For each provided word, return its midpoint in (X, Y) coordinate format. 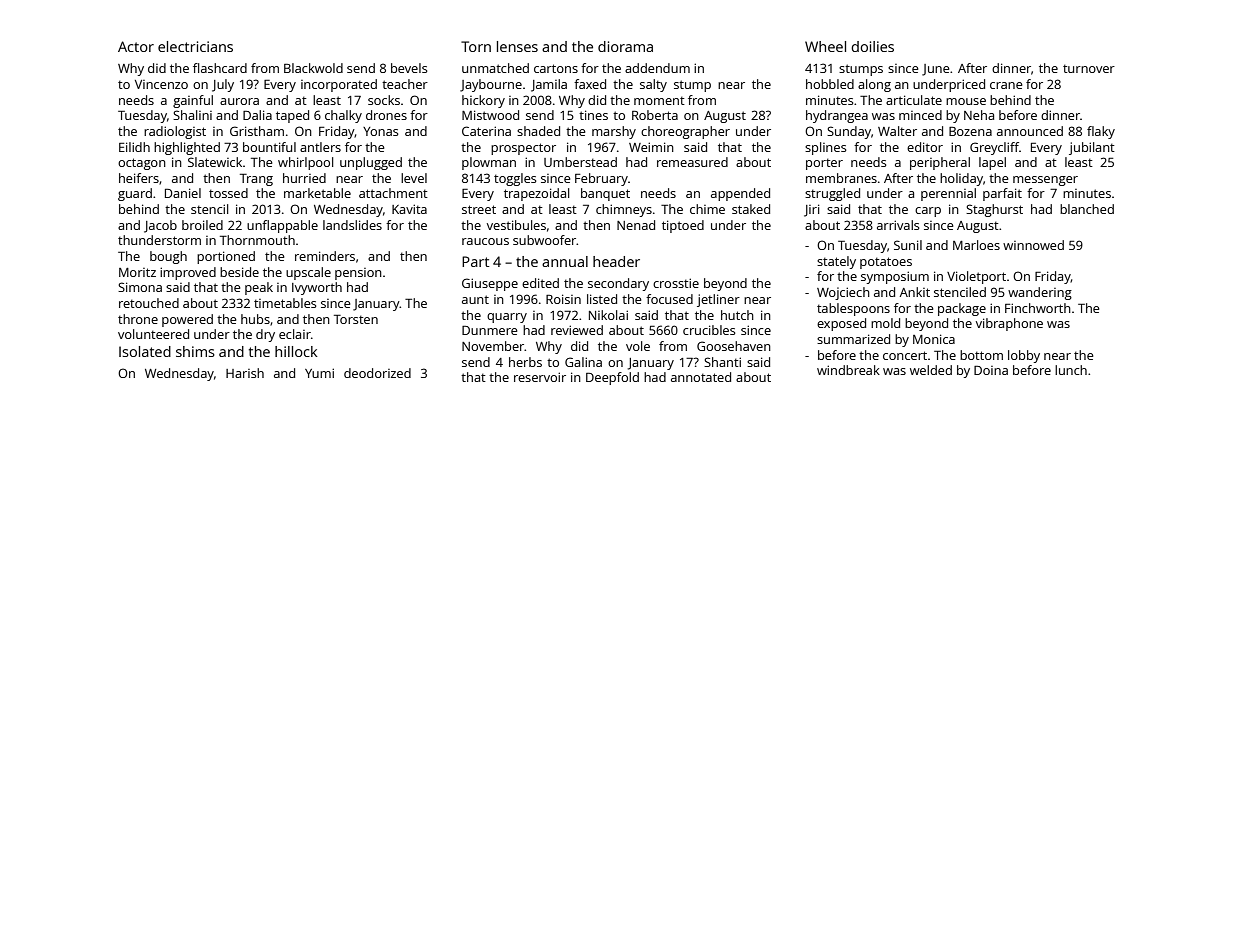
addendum (657, 68)
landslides (352, 225)
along (874, 85)
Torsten (356, 319)
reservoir (540, 377)
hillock (296, 351)
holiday (961, 179)
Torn (476, 46)
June (936, 70)
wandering (1040, 293)
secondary (618, 284)
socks (384, 100)
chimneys (624, 210)
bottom (981, 355)
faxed (590, 84)
